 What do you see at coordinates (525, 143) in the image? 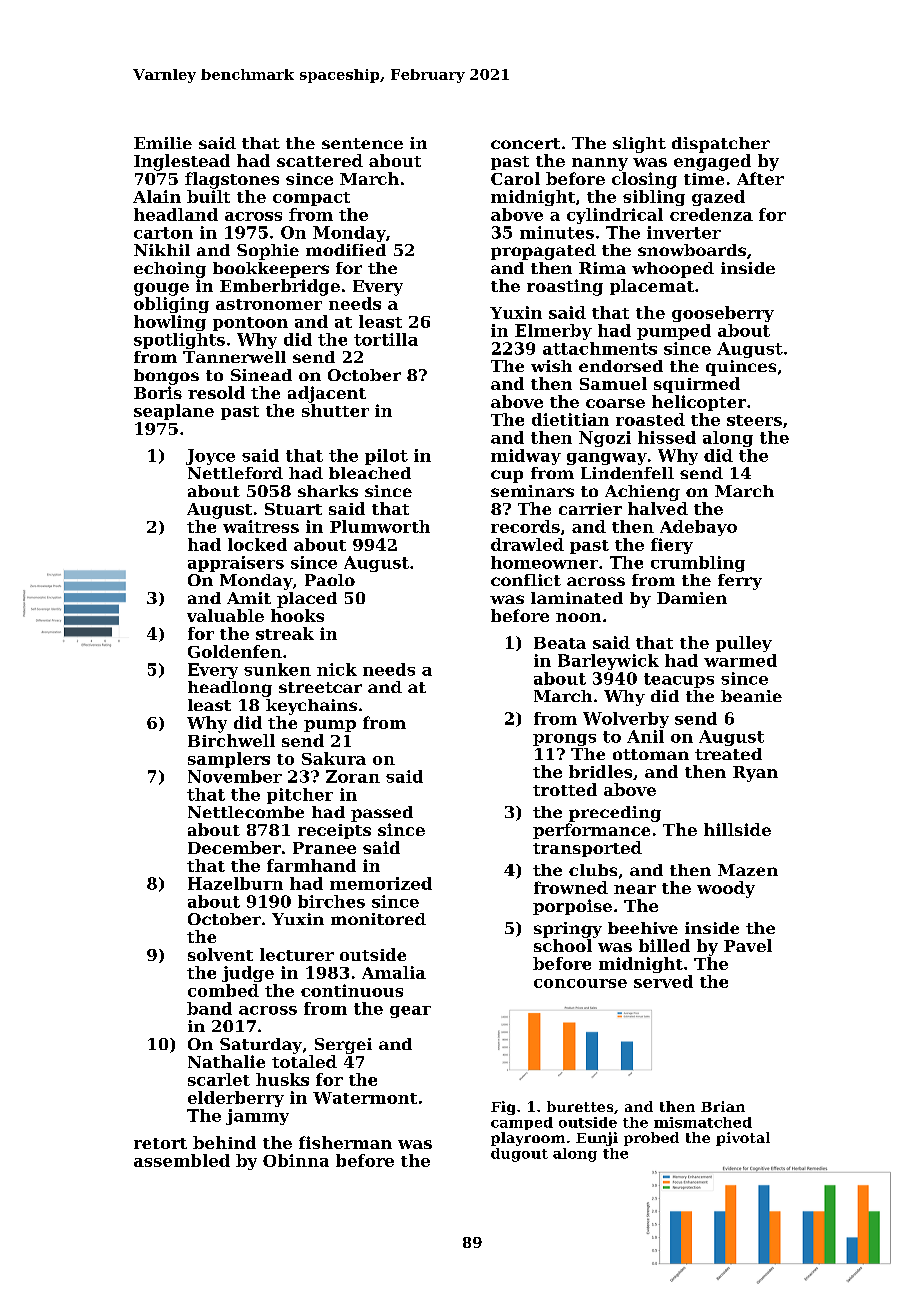
I see `concert` at bounding box center [525, 143].
